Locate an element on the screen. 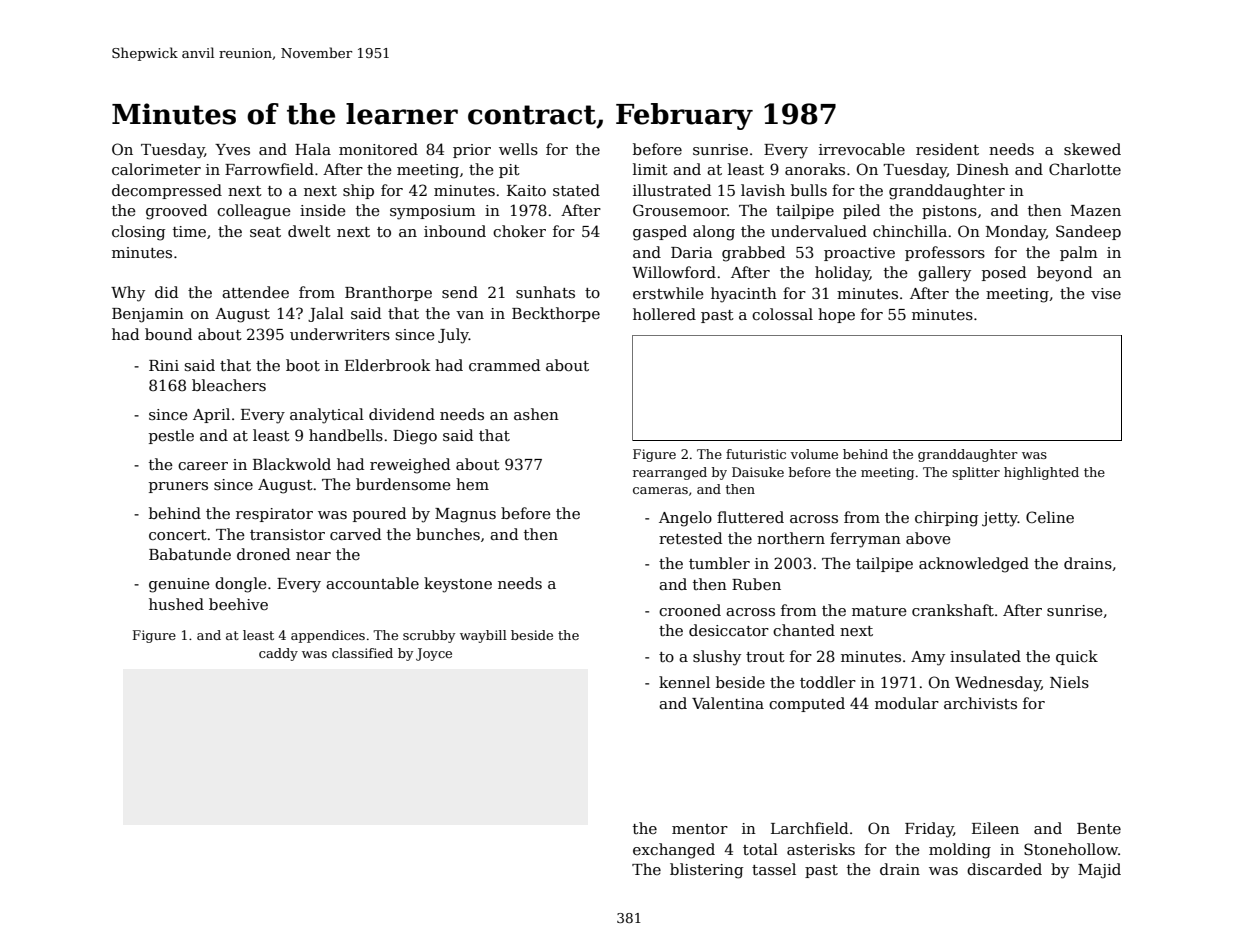  caddy is located at coordinates (278, 654).
